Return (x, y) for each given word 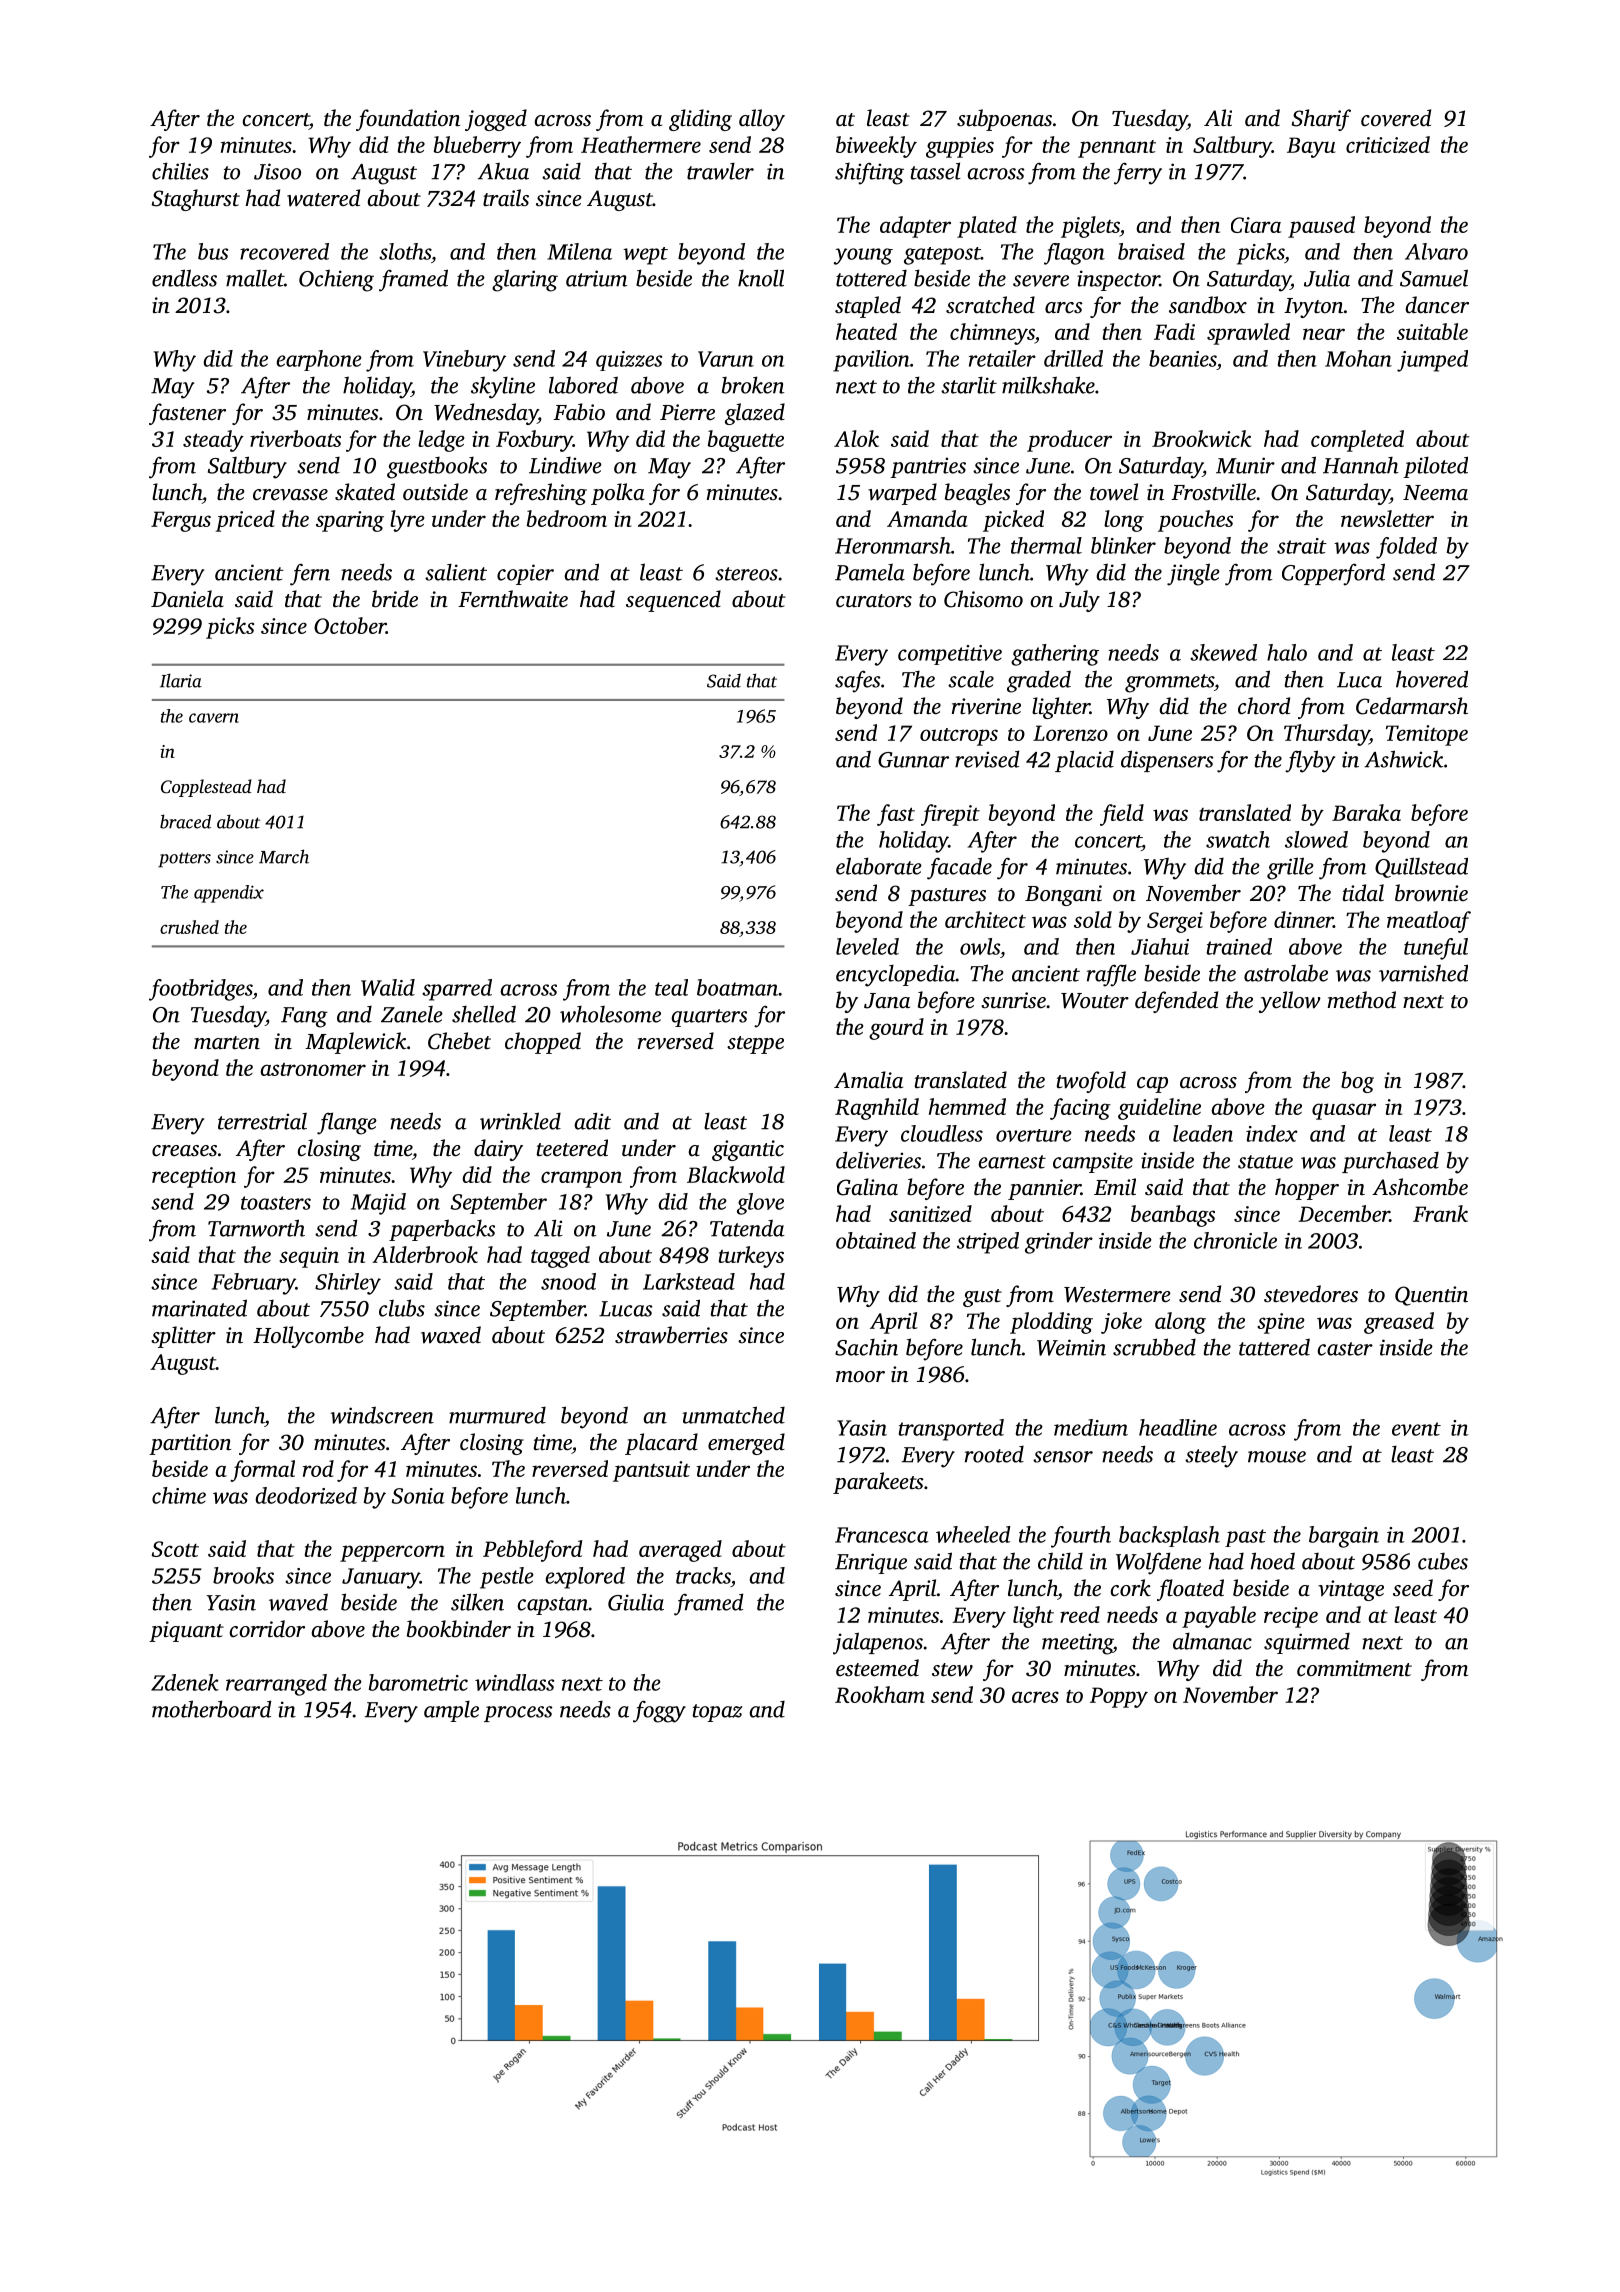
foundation (408, 120)
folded (1406, 548)
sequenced (673, 601)
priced (245, 521)
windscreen (382, 1415)
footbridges (201, 990)
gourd (896, 1029)
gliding (700, 120)
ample (451, 1711)
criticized (1388, 144)
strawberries (671, 1335)
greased (1399, 1323)
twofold (1091, 1082)
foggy (659, 1711)
